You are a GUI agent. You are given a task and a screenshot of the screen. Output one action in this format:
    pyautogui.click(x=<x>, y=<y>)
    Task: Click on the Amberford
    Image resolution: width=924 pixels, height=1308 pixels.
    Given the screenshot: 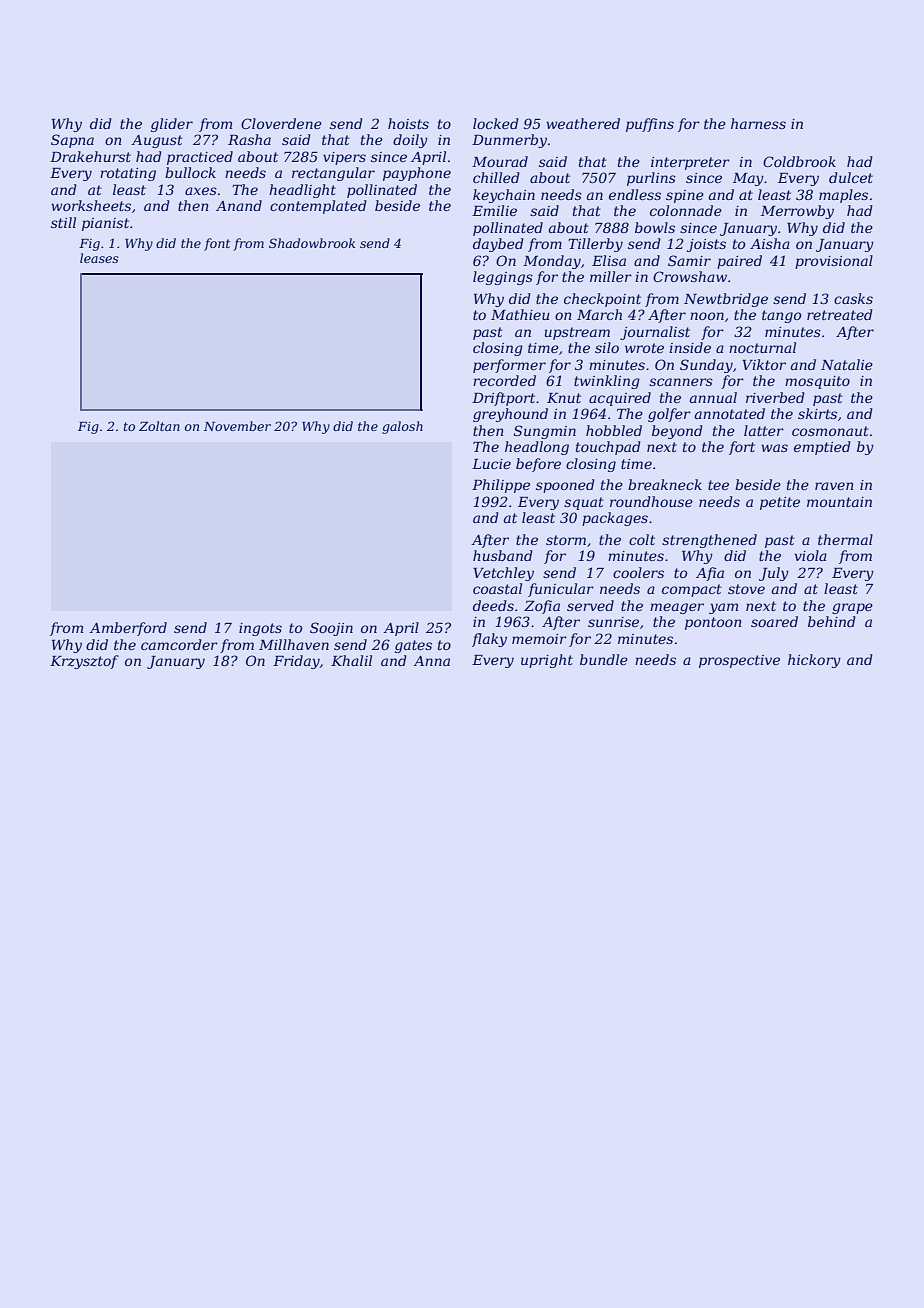 What is the action you would take?
    pyautogui.click(x=128, y=629)
